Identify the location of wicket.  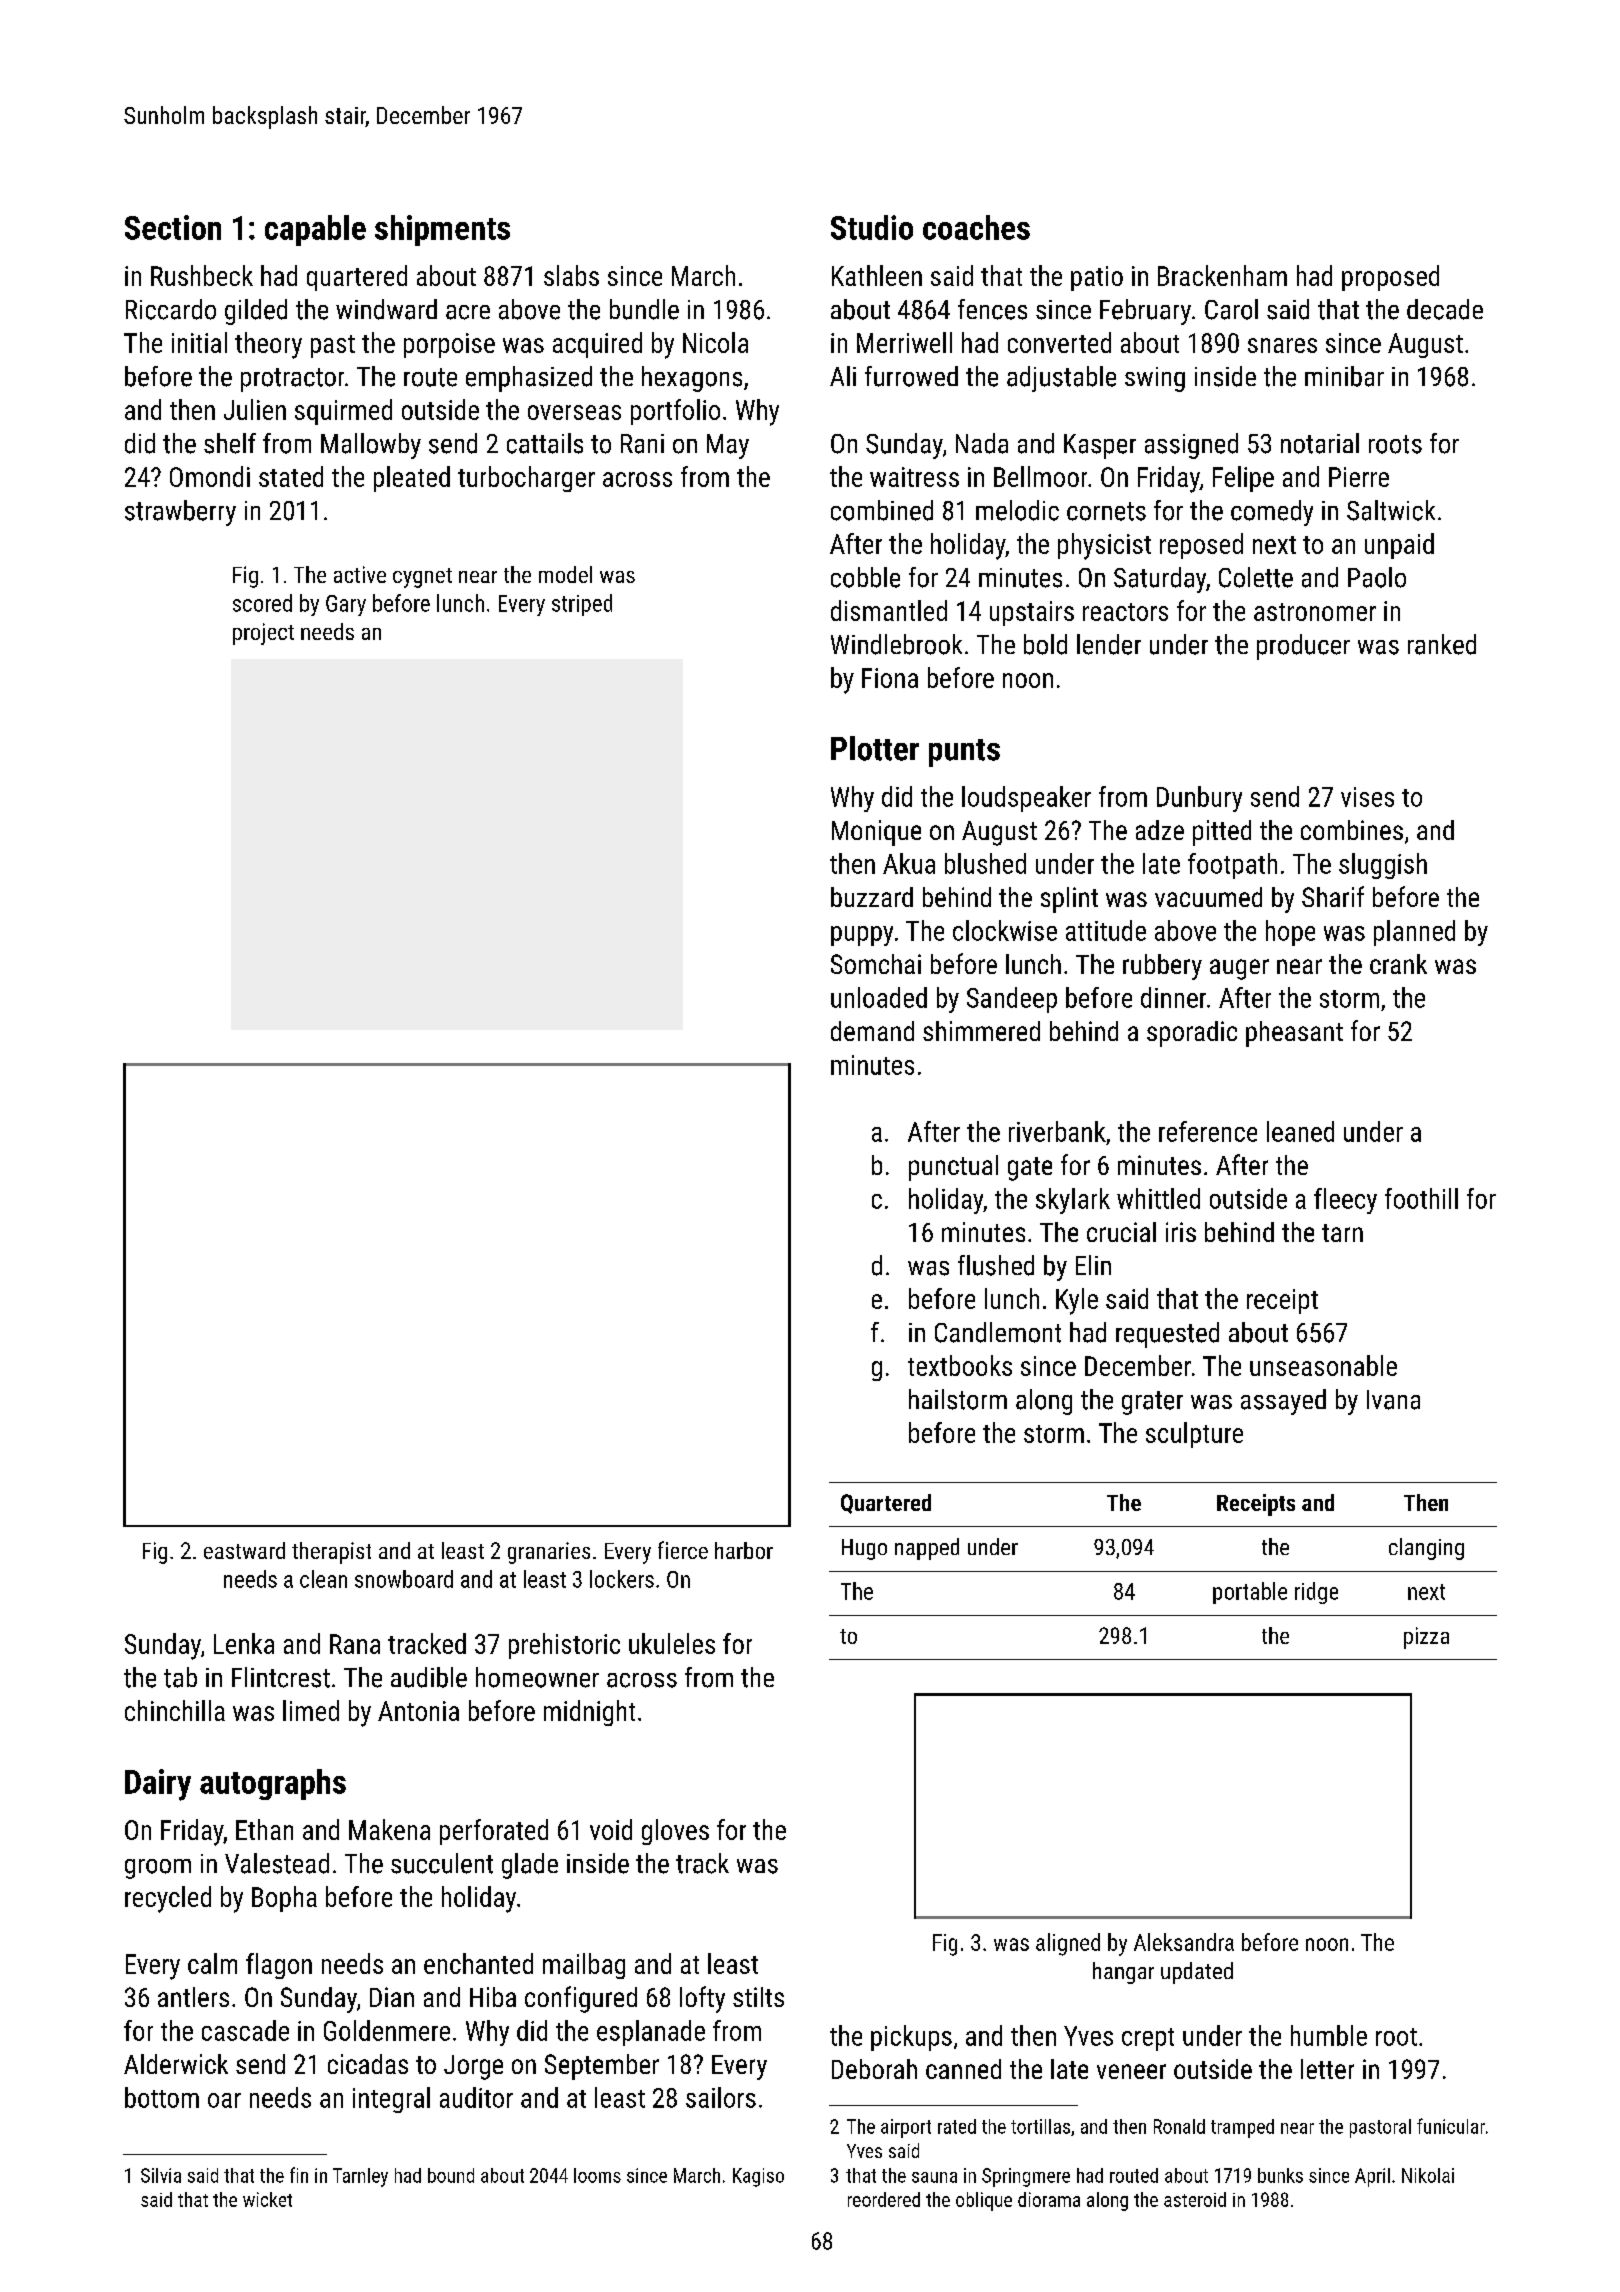
(267, 2199).
